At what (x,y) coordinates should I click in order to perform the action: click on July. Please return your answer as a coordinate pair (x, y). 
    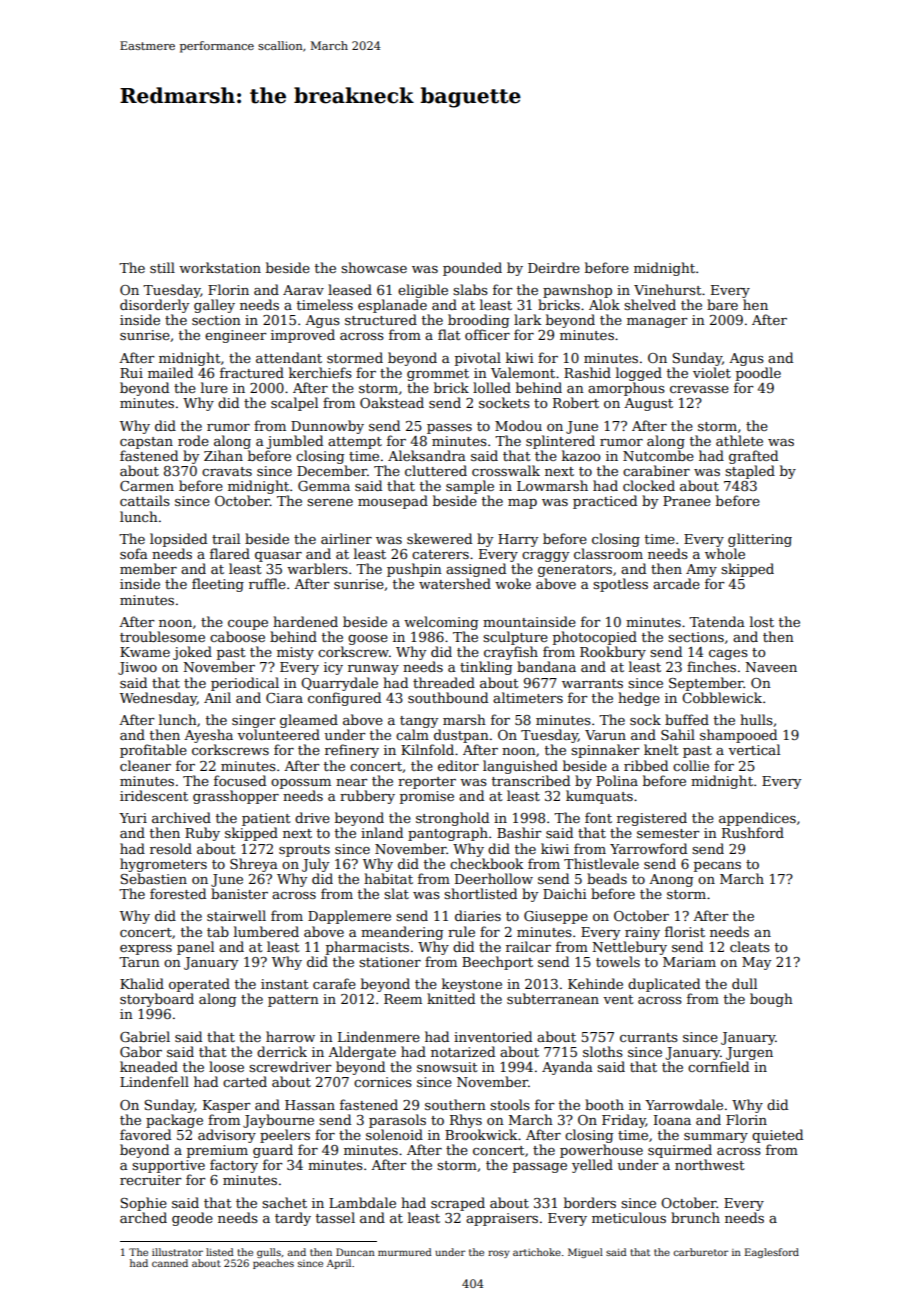
    Looking at the image, I should click on (315, 865).
